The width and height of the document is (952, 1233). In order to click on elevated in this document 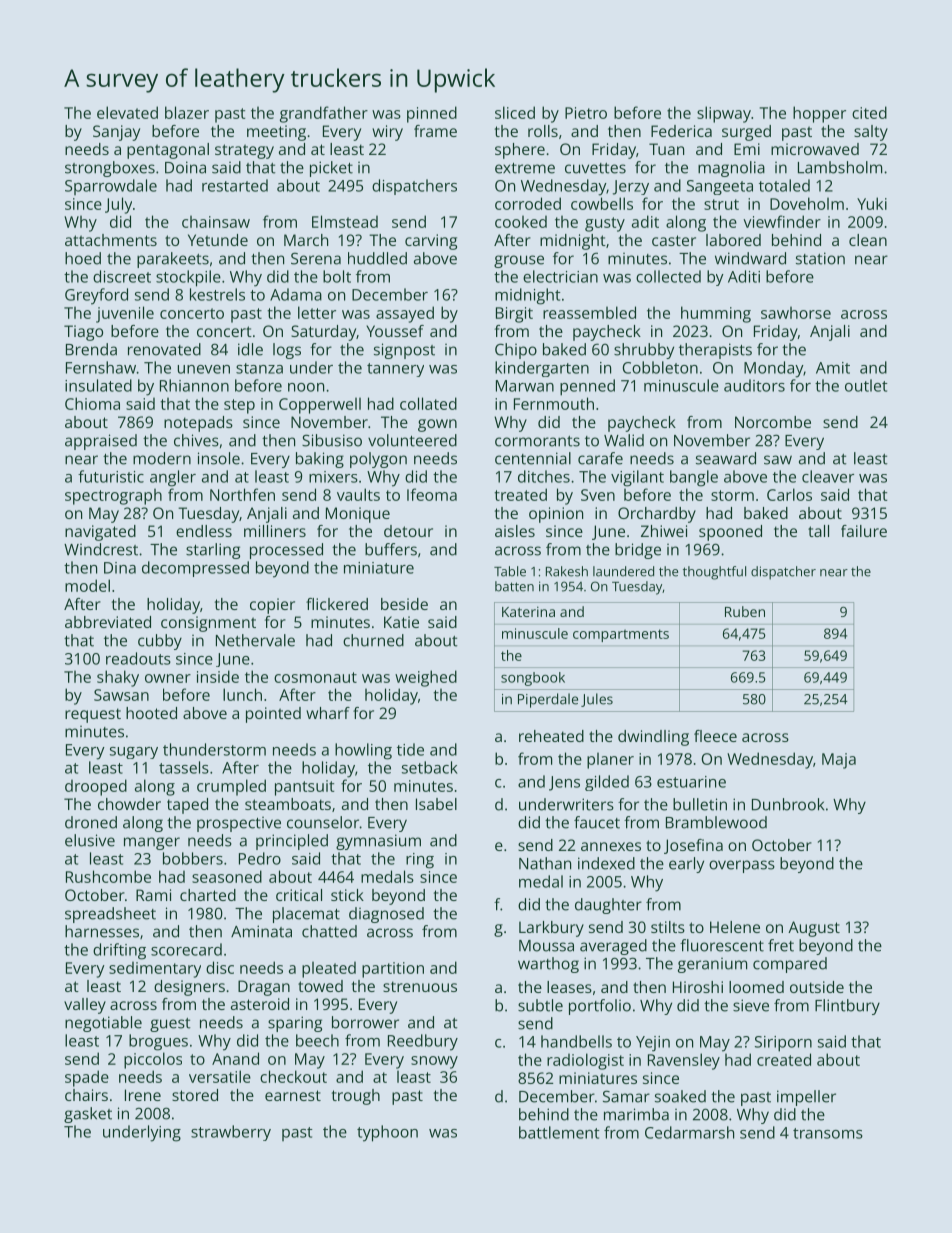, I will do `click(127, 112)`.
